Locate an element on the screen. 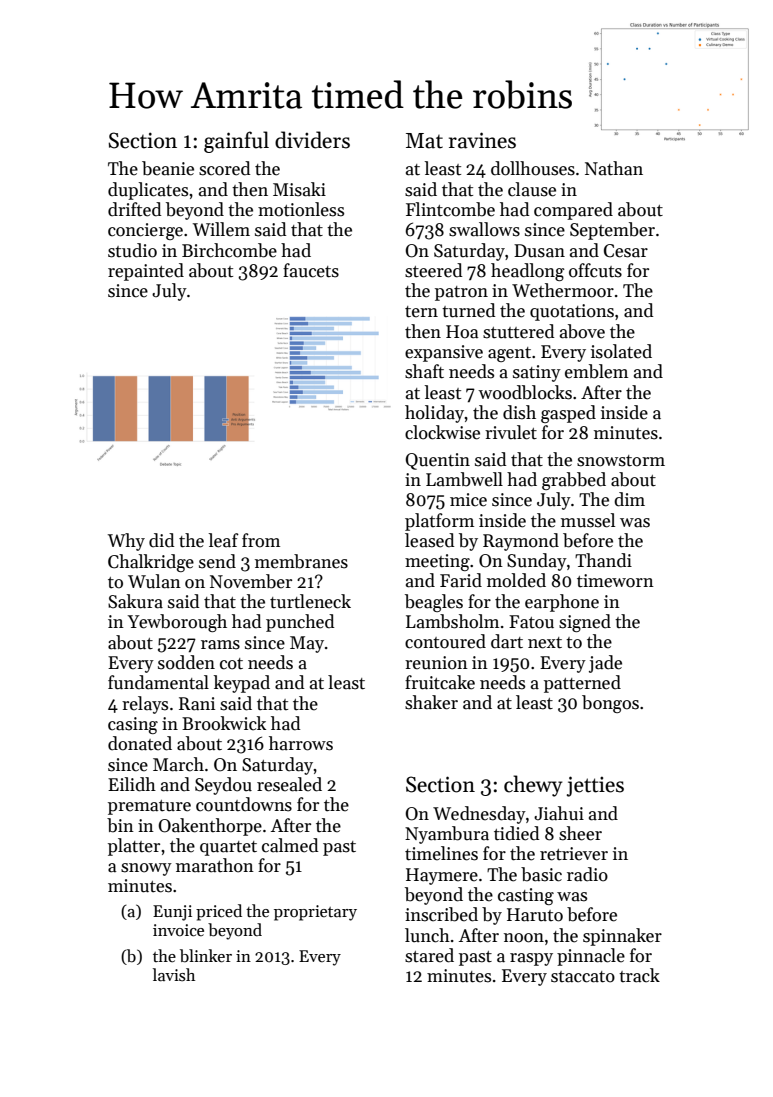 The height and width of the screenshot is (1097, 773). Cesar is located at coordinates (626, 251).
